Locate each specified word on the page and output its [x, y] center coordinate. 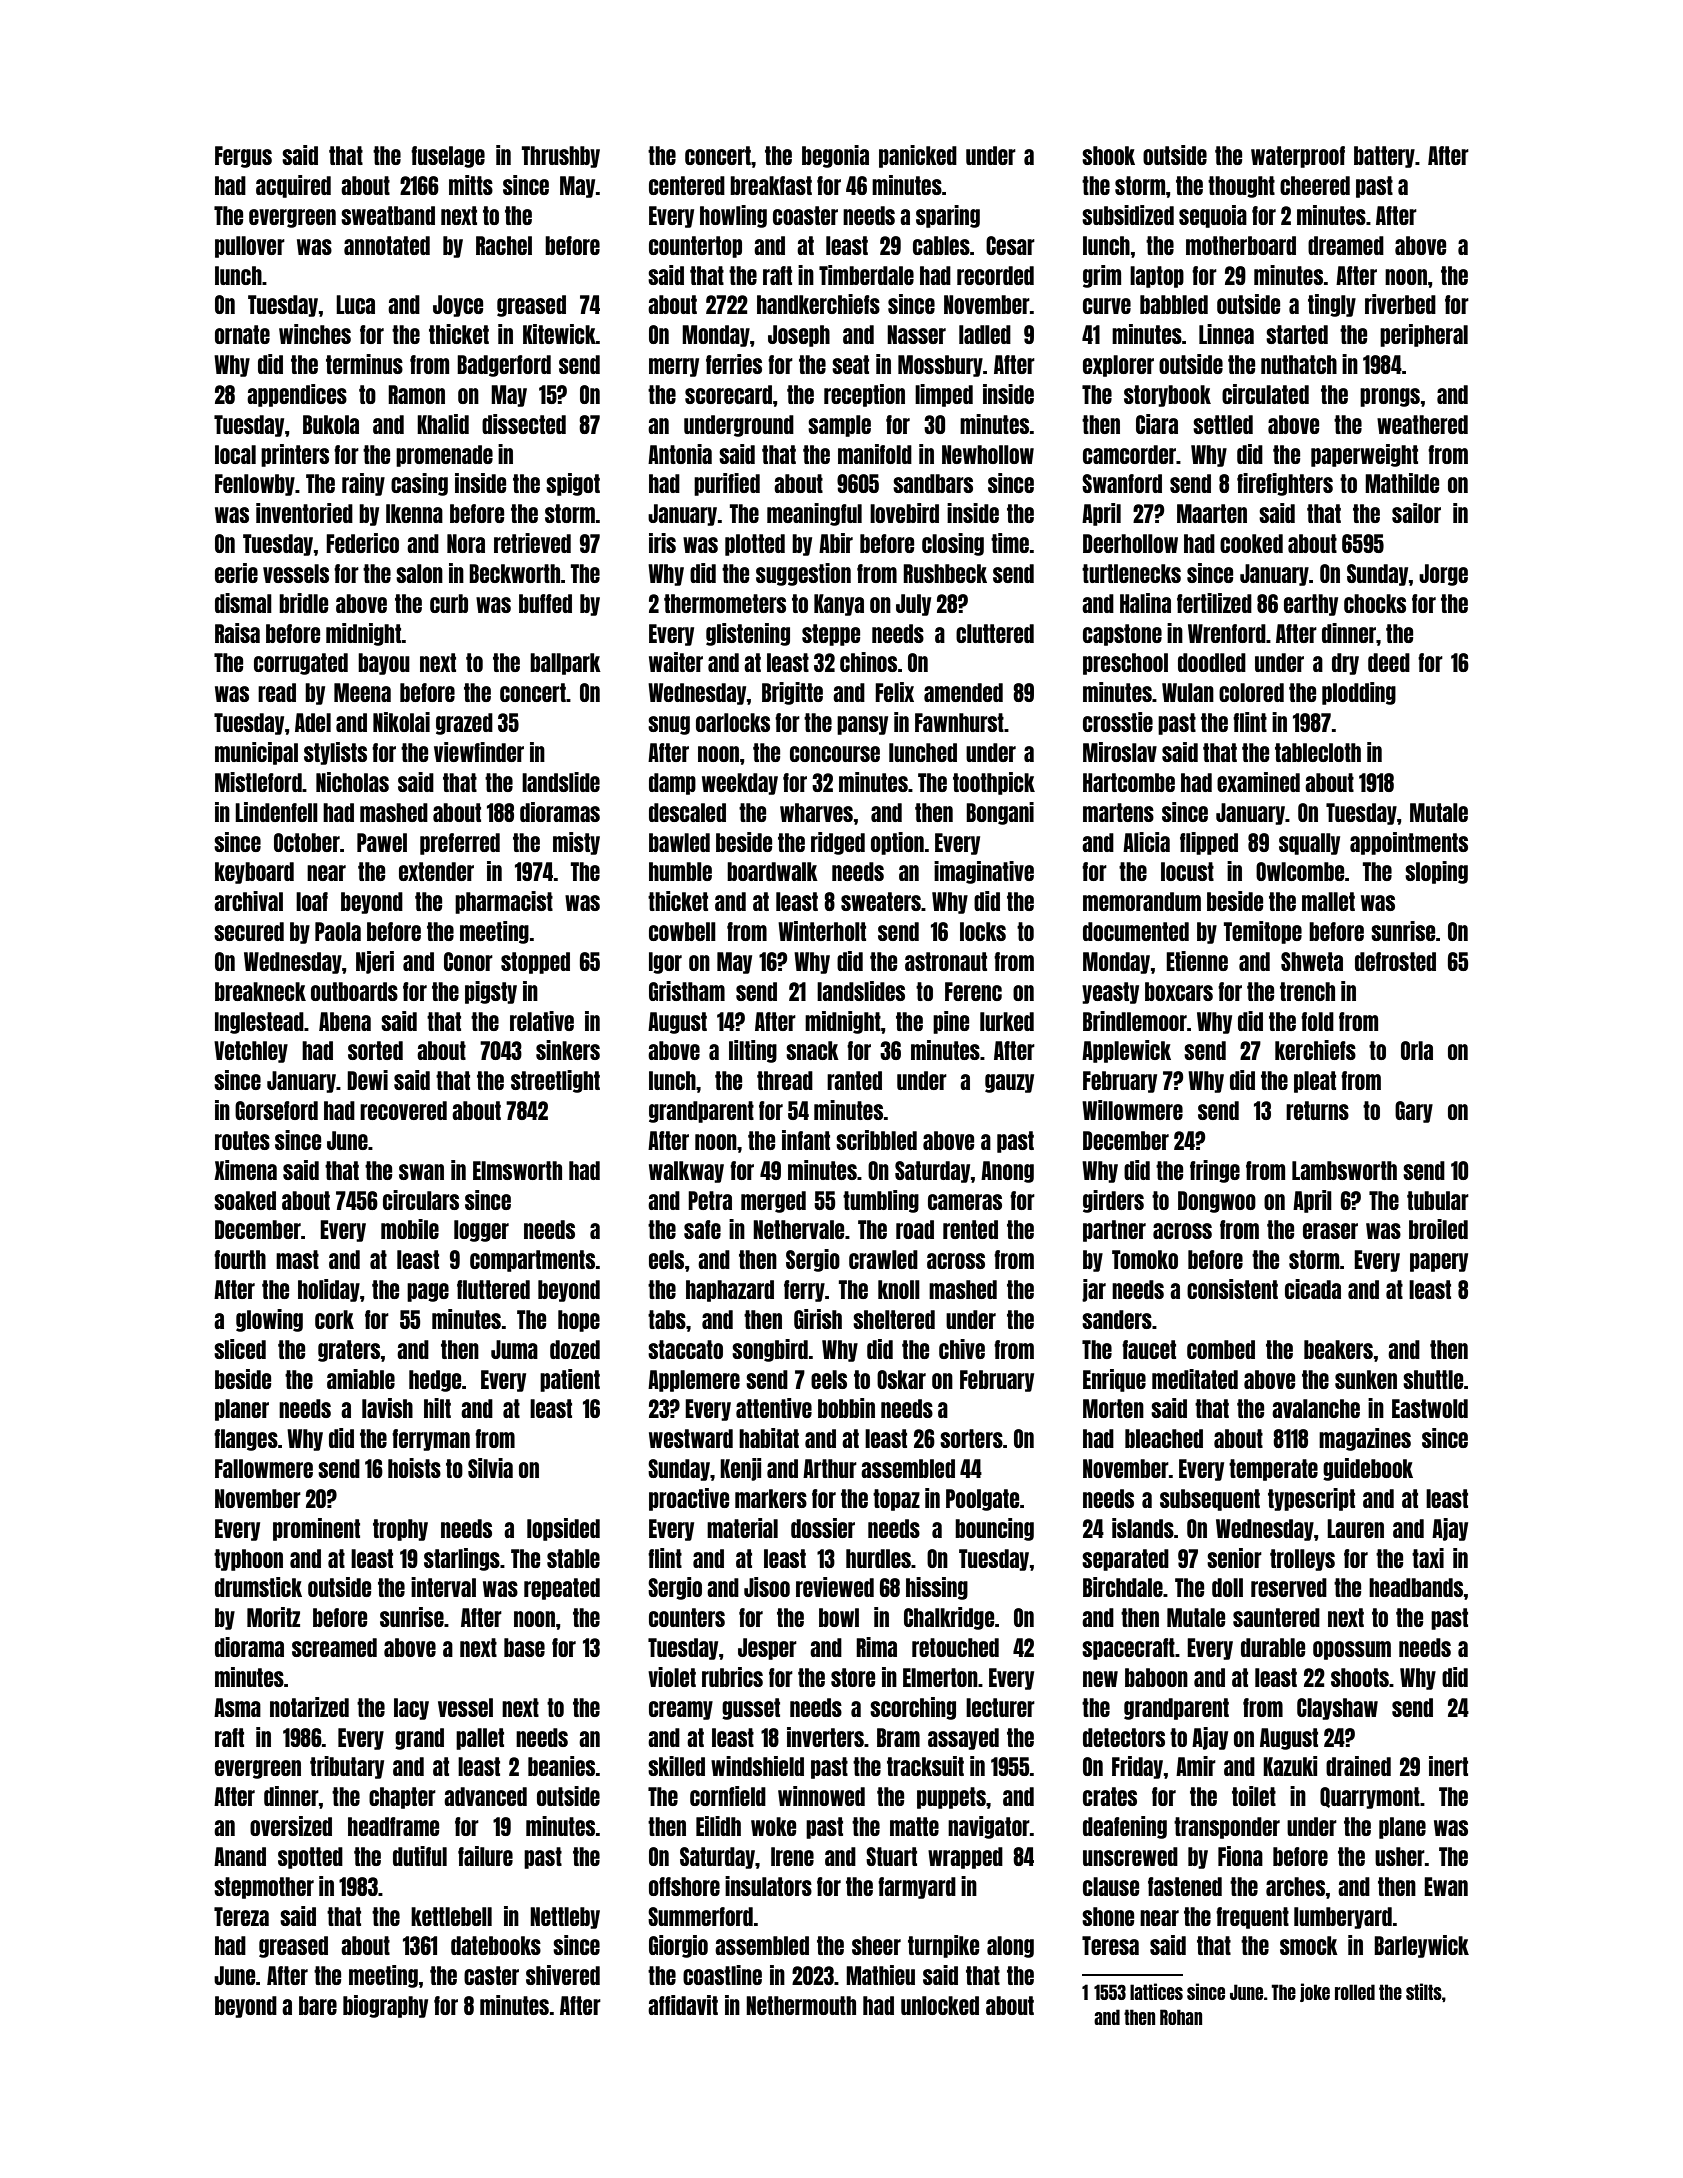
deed [1389, 662]
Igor [665, 963]
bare [318, 2005]
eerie [236, 573]
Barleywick [1421, 1946]
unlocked [940, 2005]
